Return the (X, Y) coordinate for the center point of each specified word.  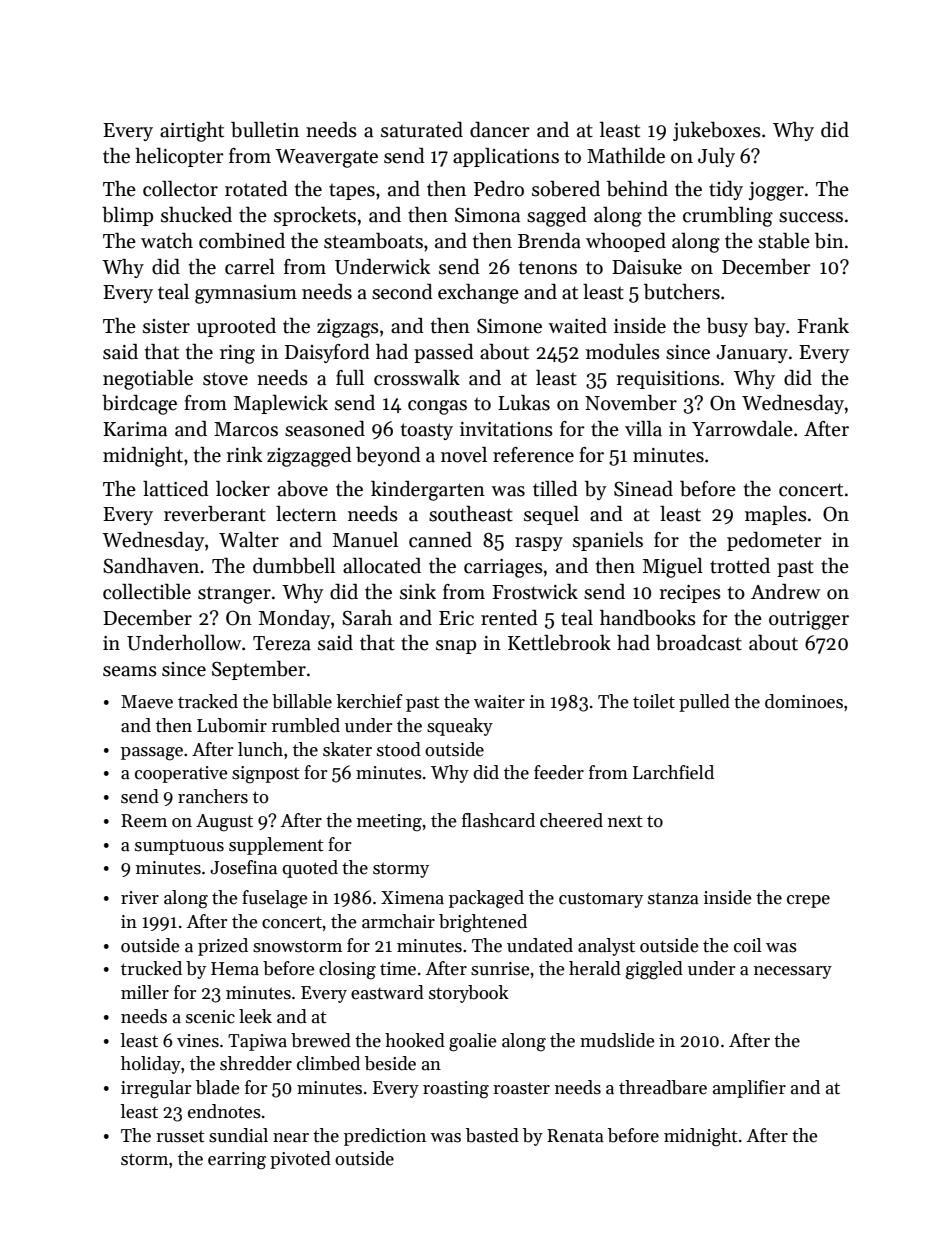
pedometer (774, 541)
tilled (555, 489)
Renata (575, 1136)
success (811, 217)
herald (595, 968)
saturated (422, 130)
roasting (456, 1090)
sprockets (315, 216)
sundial (238, 1135)
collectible (147, 592)
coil (748, 945)
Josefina (243, 867)
